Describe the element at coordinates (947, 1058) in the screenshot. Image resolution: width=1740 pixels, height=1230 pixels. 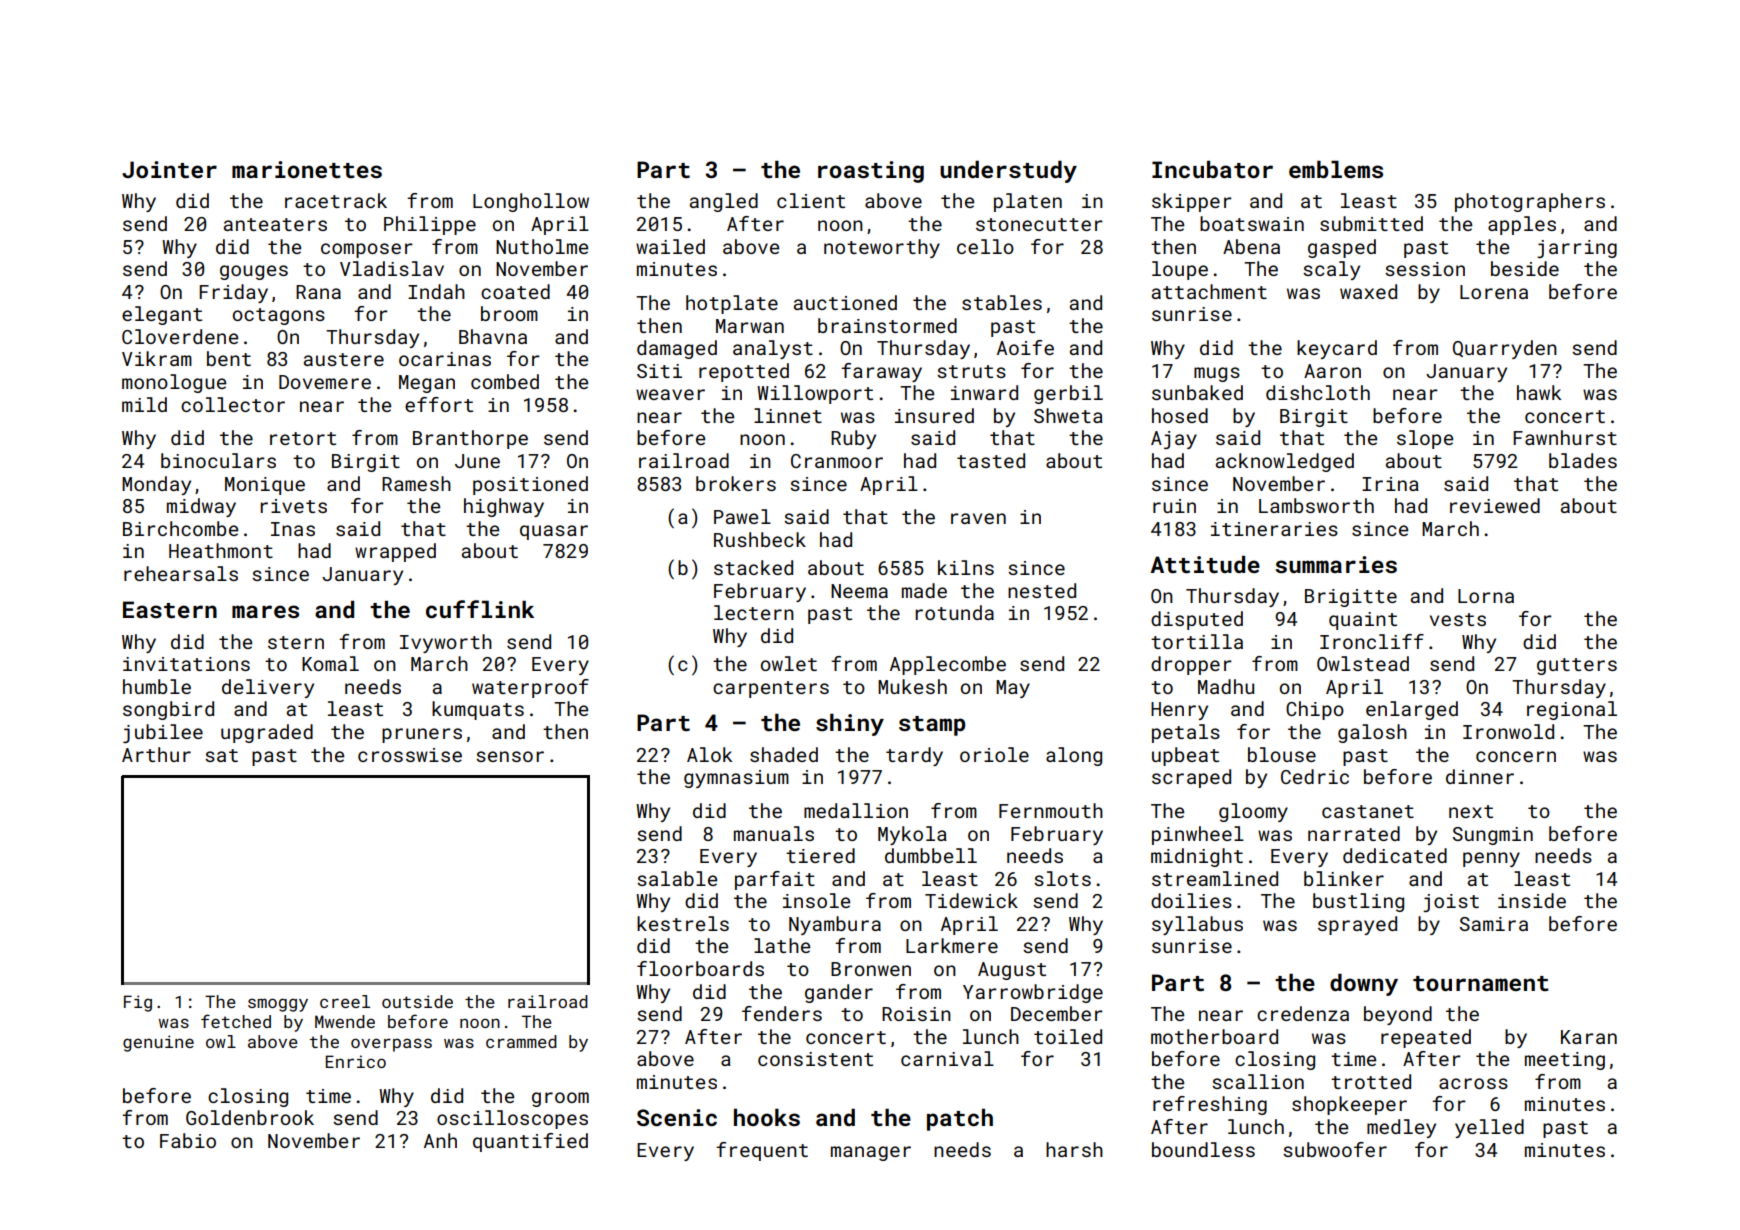
I see `carnival` at that location.
